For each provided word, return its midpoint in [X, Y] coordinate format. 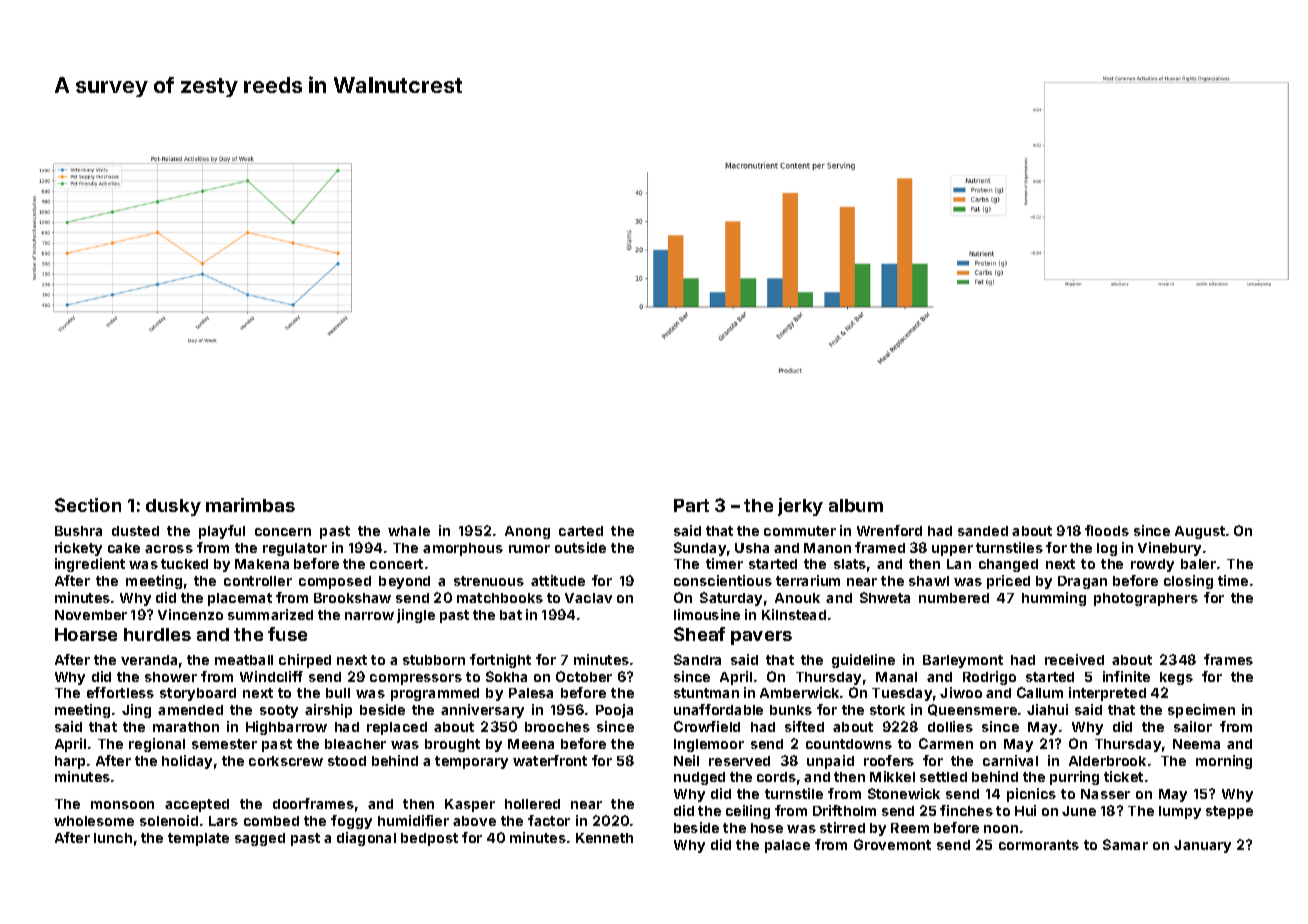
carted [581, 531]
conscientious [723, 580]
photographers [1146, 599]
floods [1107, 530]
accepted [197, 805]
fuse [287, 634]
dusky [173, 507]
